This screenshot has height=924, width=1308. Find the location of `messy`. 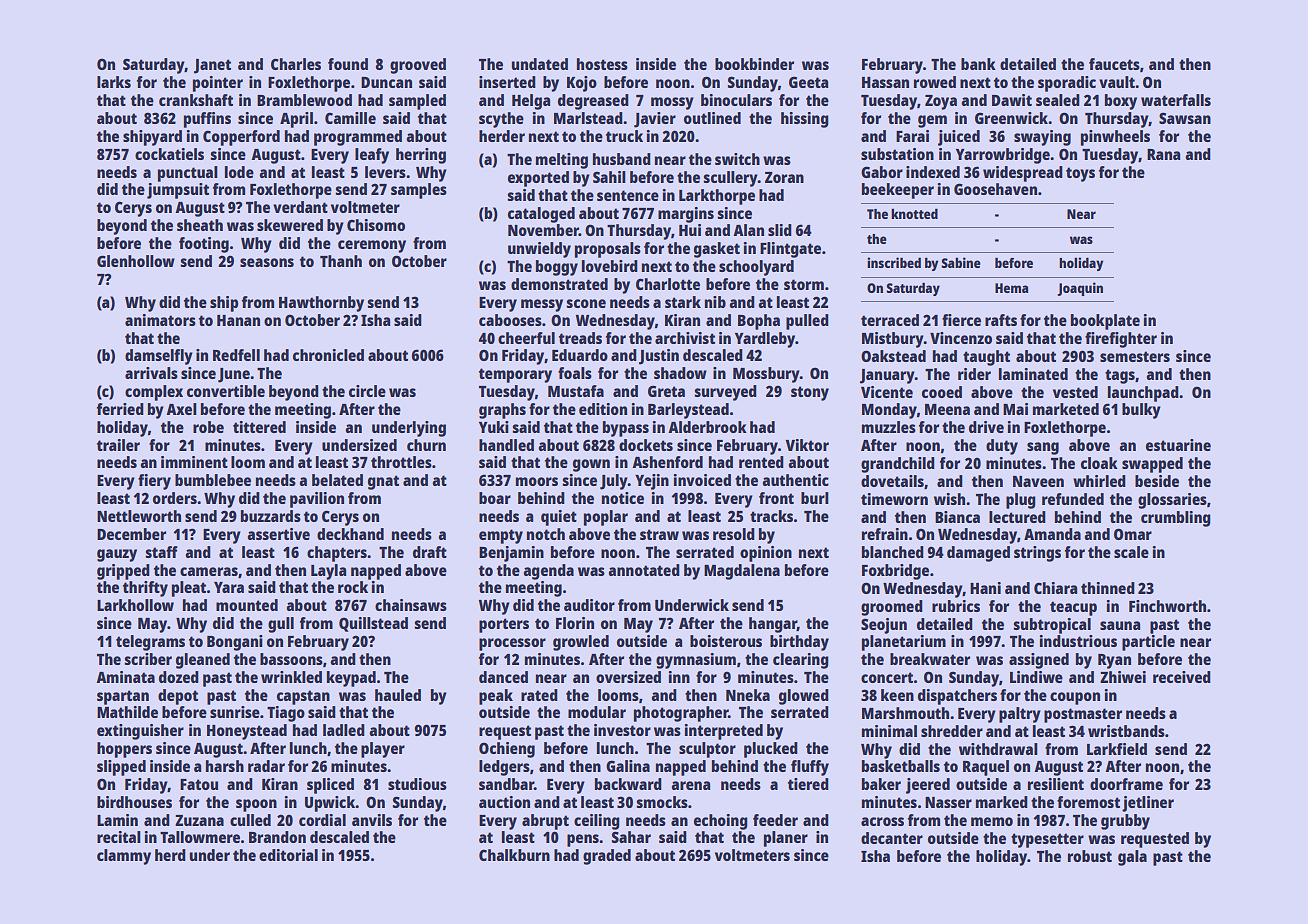

messy is located at coordinates (542, 305).
